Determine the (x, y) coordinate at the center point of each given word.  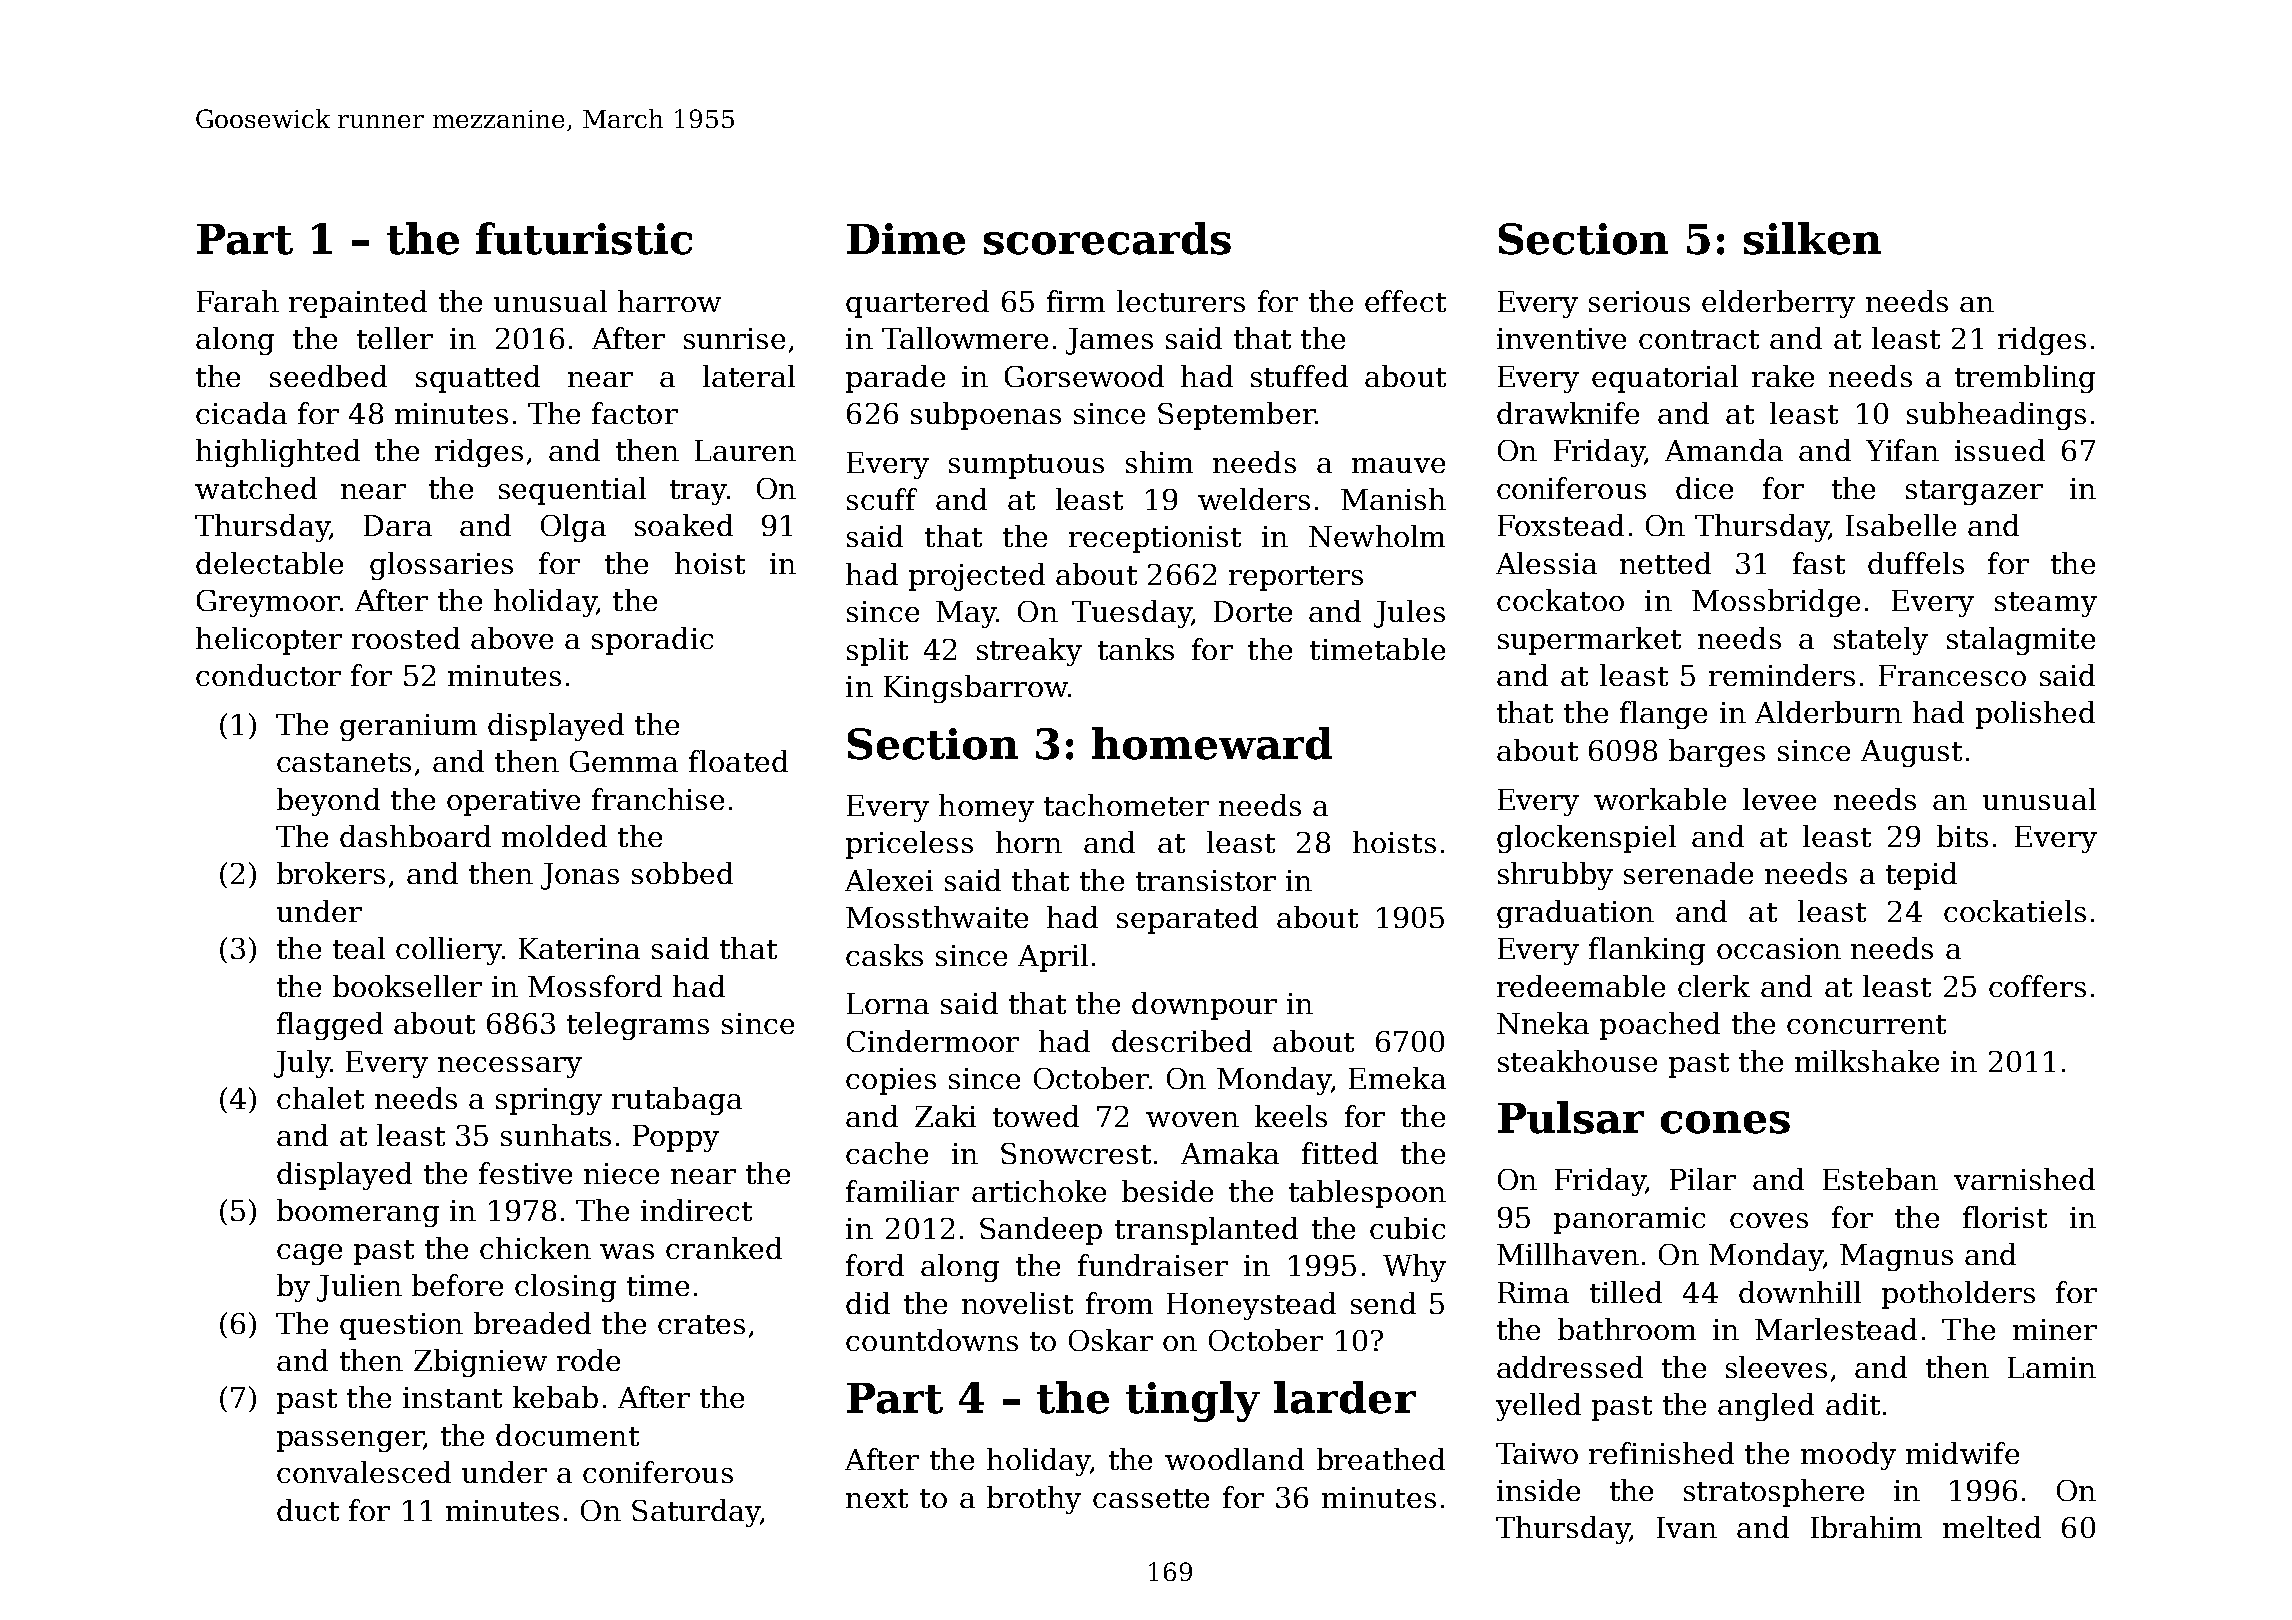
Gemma (624, 761)
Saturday (696, 1513)
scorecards (1107, 238)
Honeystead (1251, 1306)
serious (1639, 301)
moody (1848, 1456)
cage (309, 1254)
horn (1029, 842)
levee (1779, 799)
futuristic (584, 238)
